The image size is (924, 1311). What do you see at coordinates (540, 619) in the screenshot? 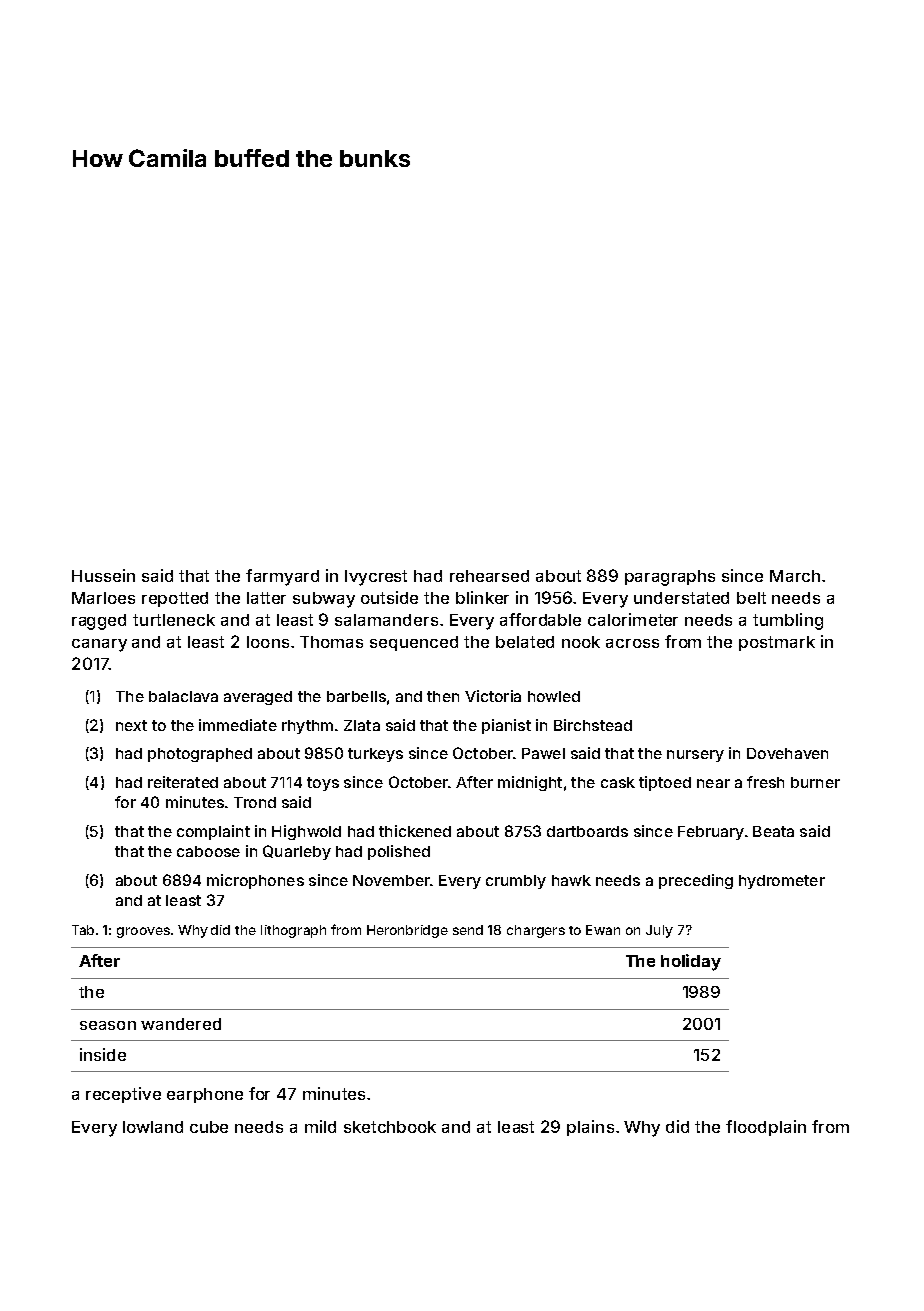
I see `affordable` at bounding box center [540, 619].
